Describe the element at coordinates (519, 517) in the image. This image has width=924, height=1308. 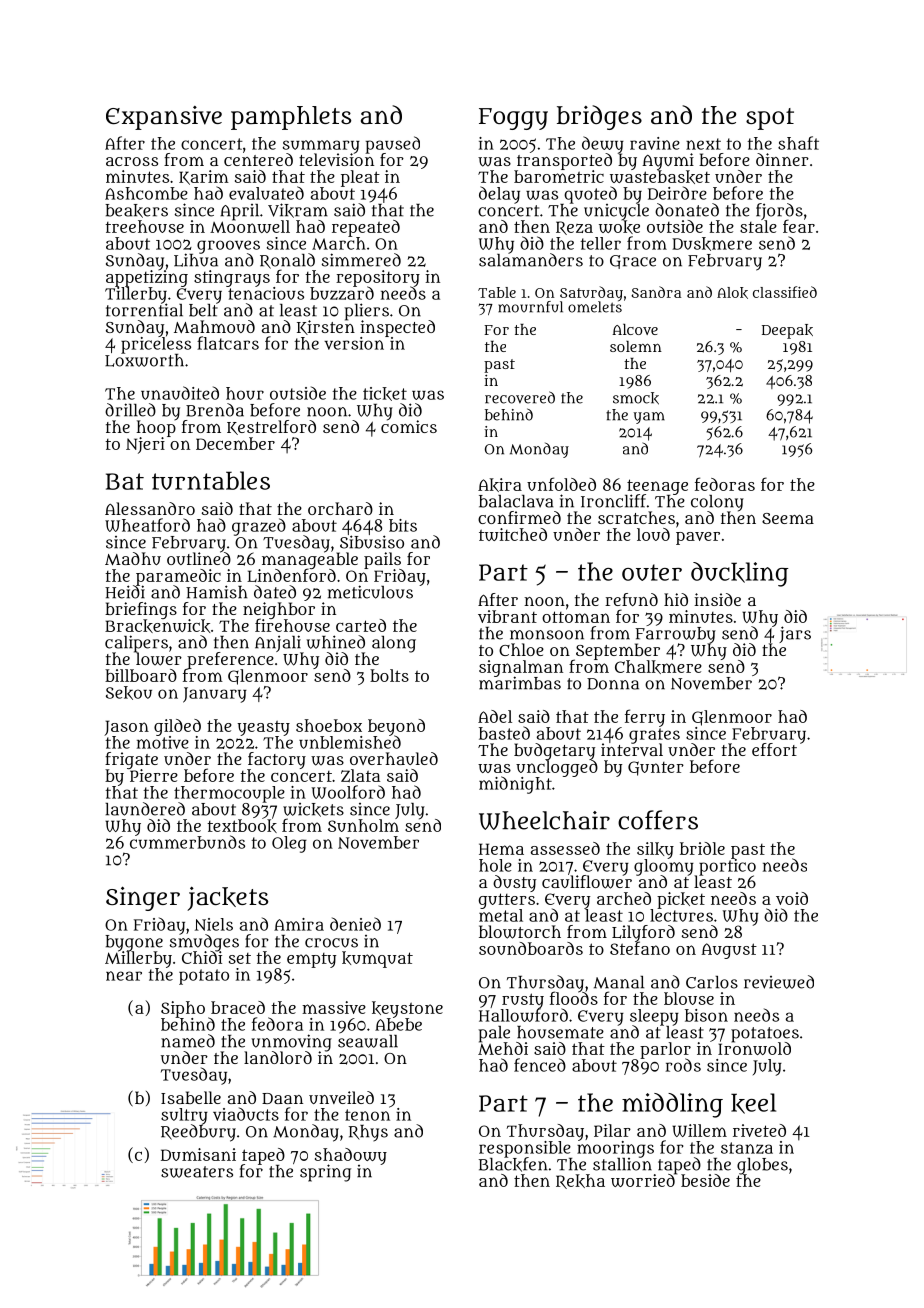
I see `confirmed` at that location.
